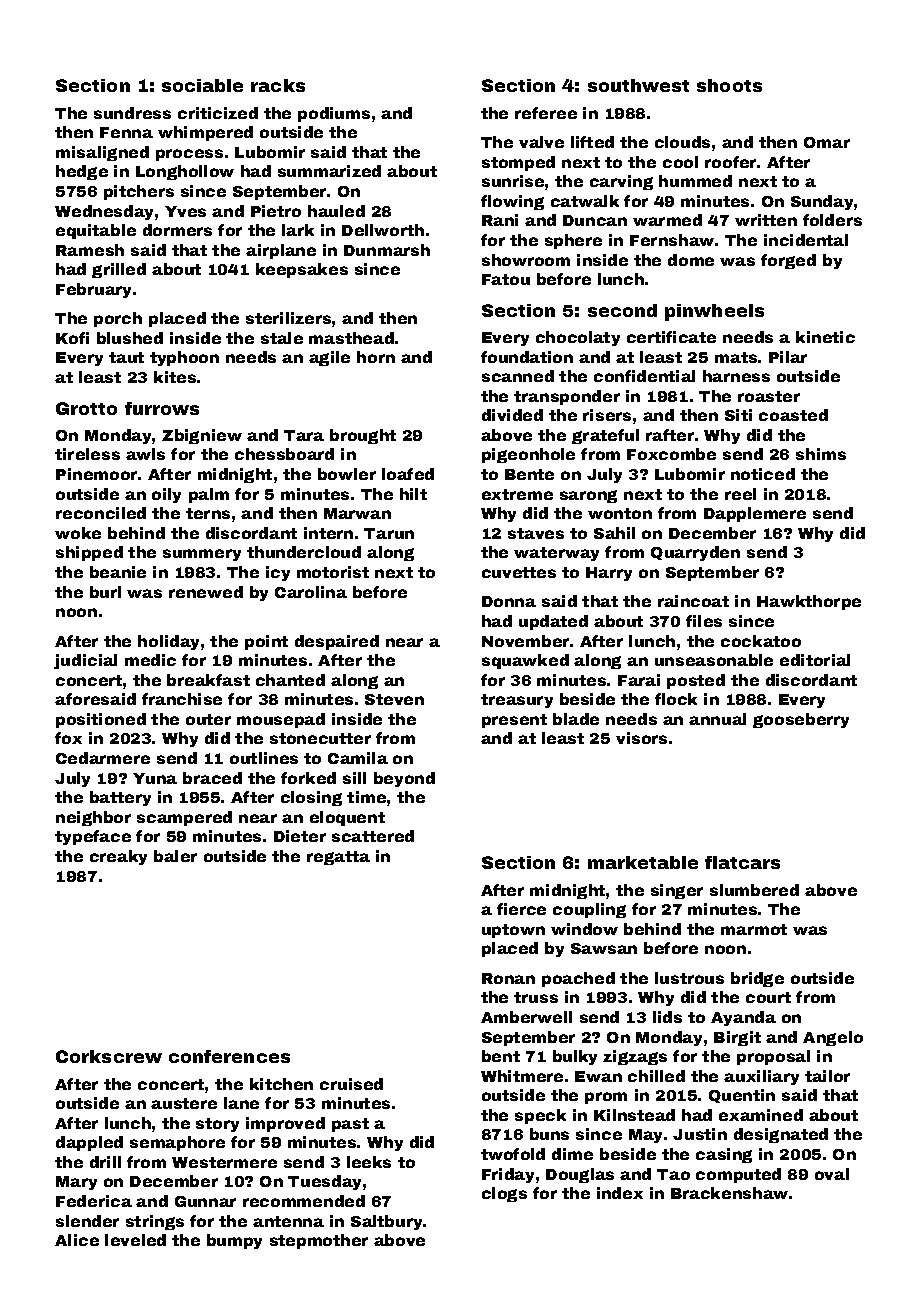  What do you see at coordinates (801, 720) in the page?
I see `gooseberry` at bounding box center [801, 720].
